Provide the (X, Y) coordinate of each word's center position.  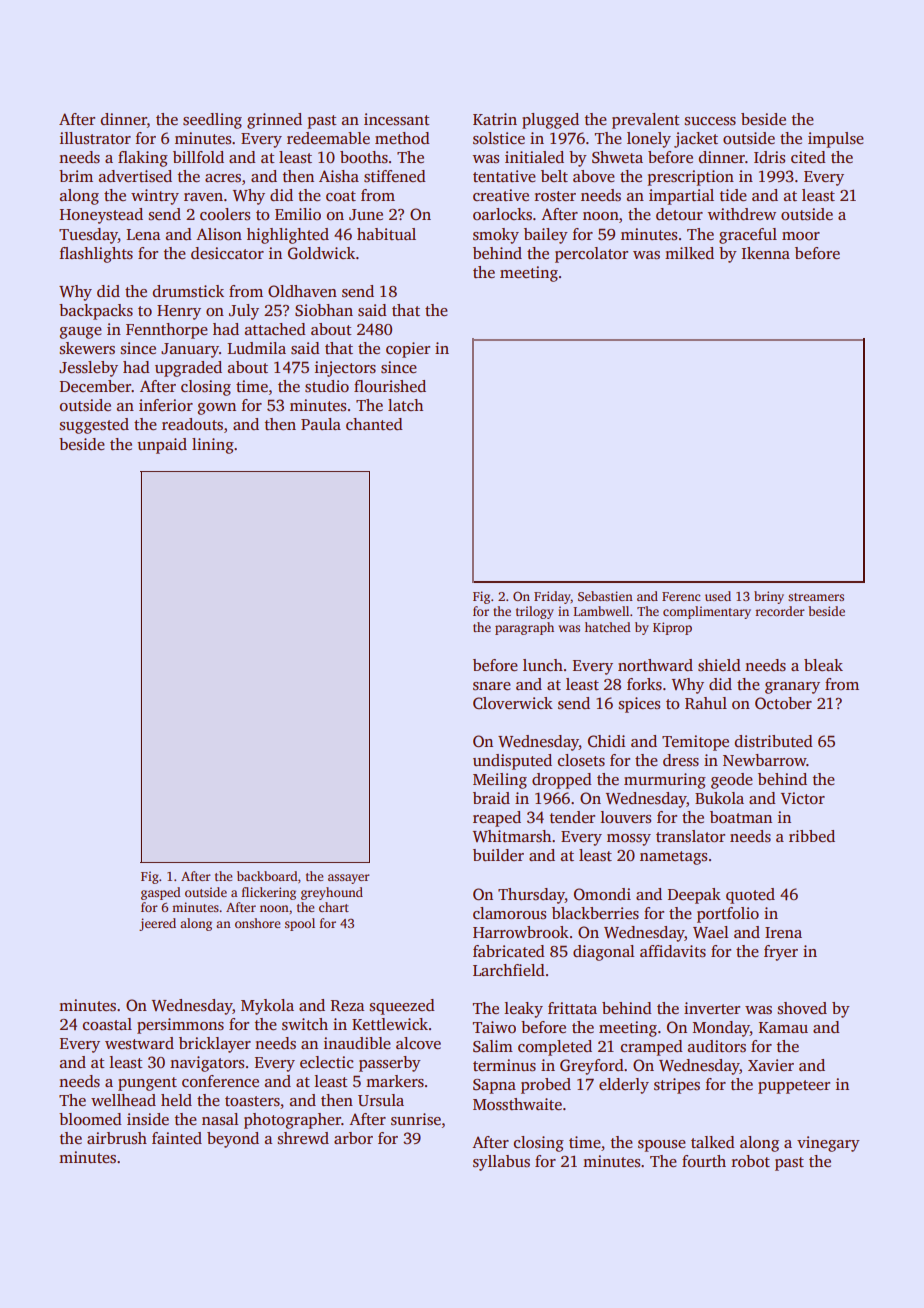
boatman (741, 817)
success (710, 121)
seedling (212, 121)
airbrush (117, 1138)
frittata (572, 1008)
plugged (550, 121)
